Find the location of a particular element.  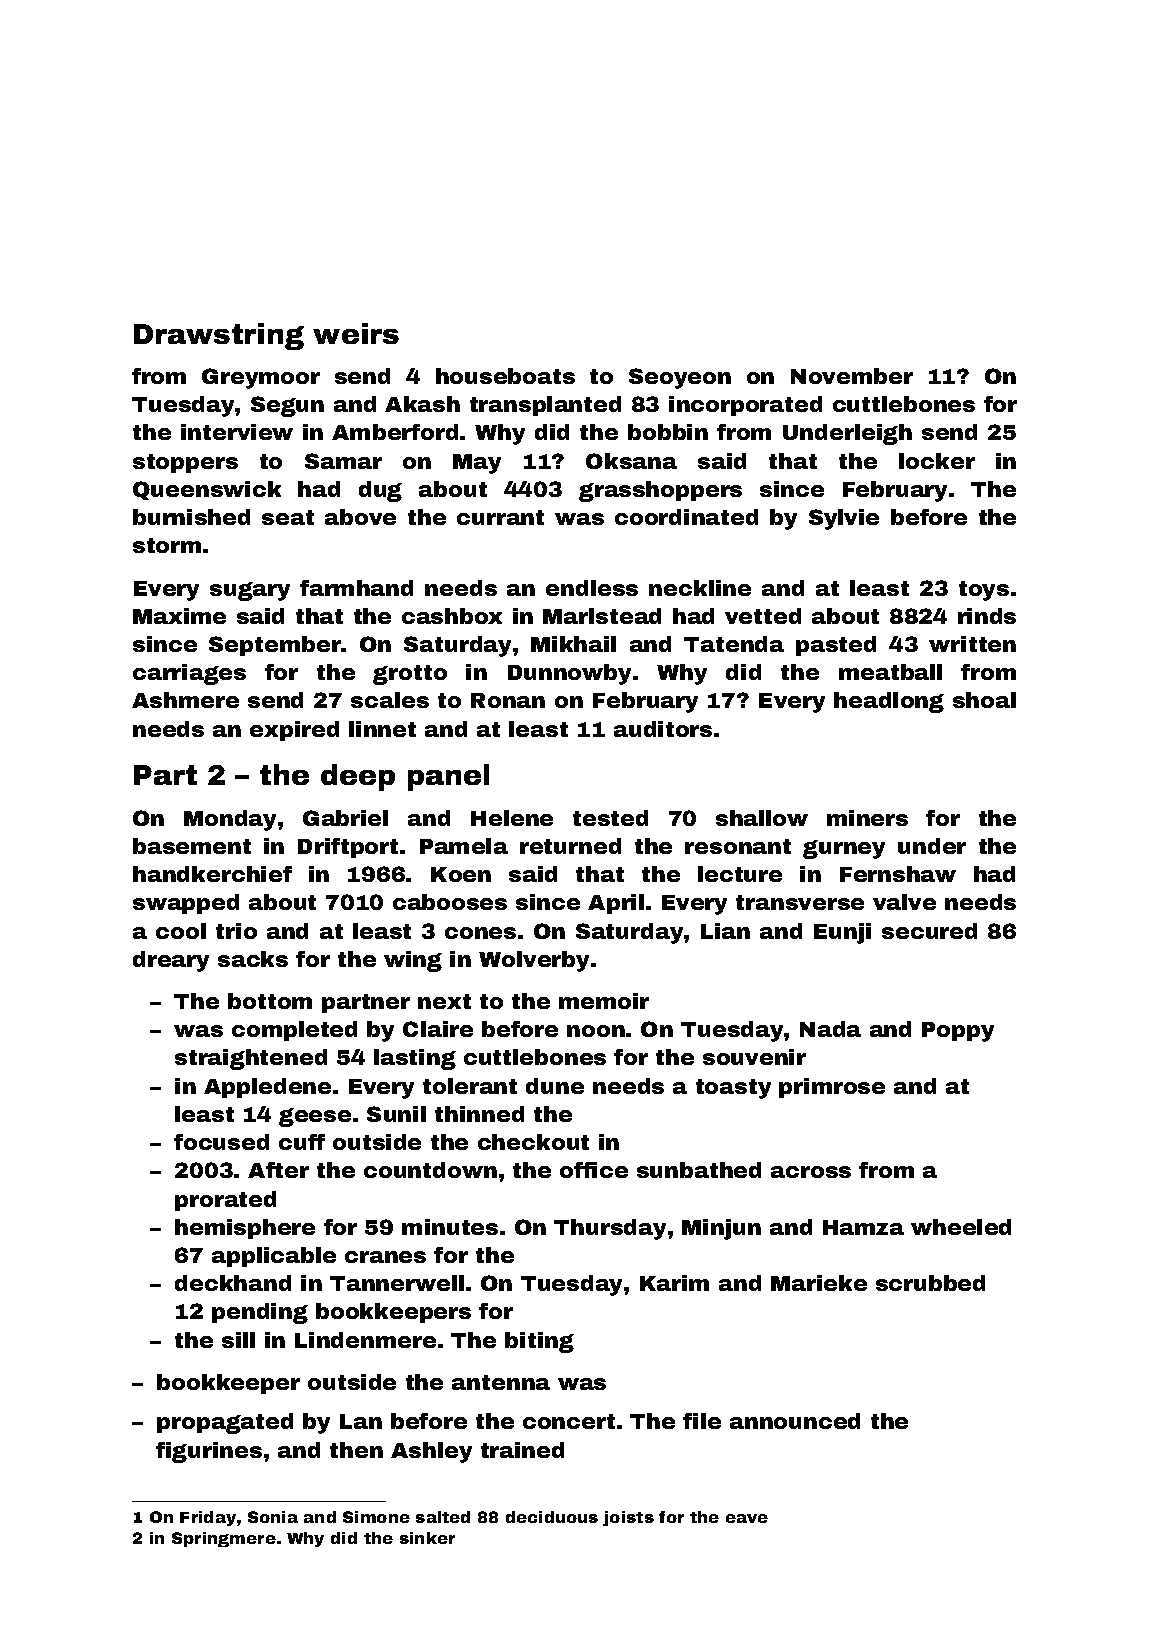

tested is located at coordinates (610, 818).
